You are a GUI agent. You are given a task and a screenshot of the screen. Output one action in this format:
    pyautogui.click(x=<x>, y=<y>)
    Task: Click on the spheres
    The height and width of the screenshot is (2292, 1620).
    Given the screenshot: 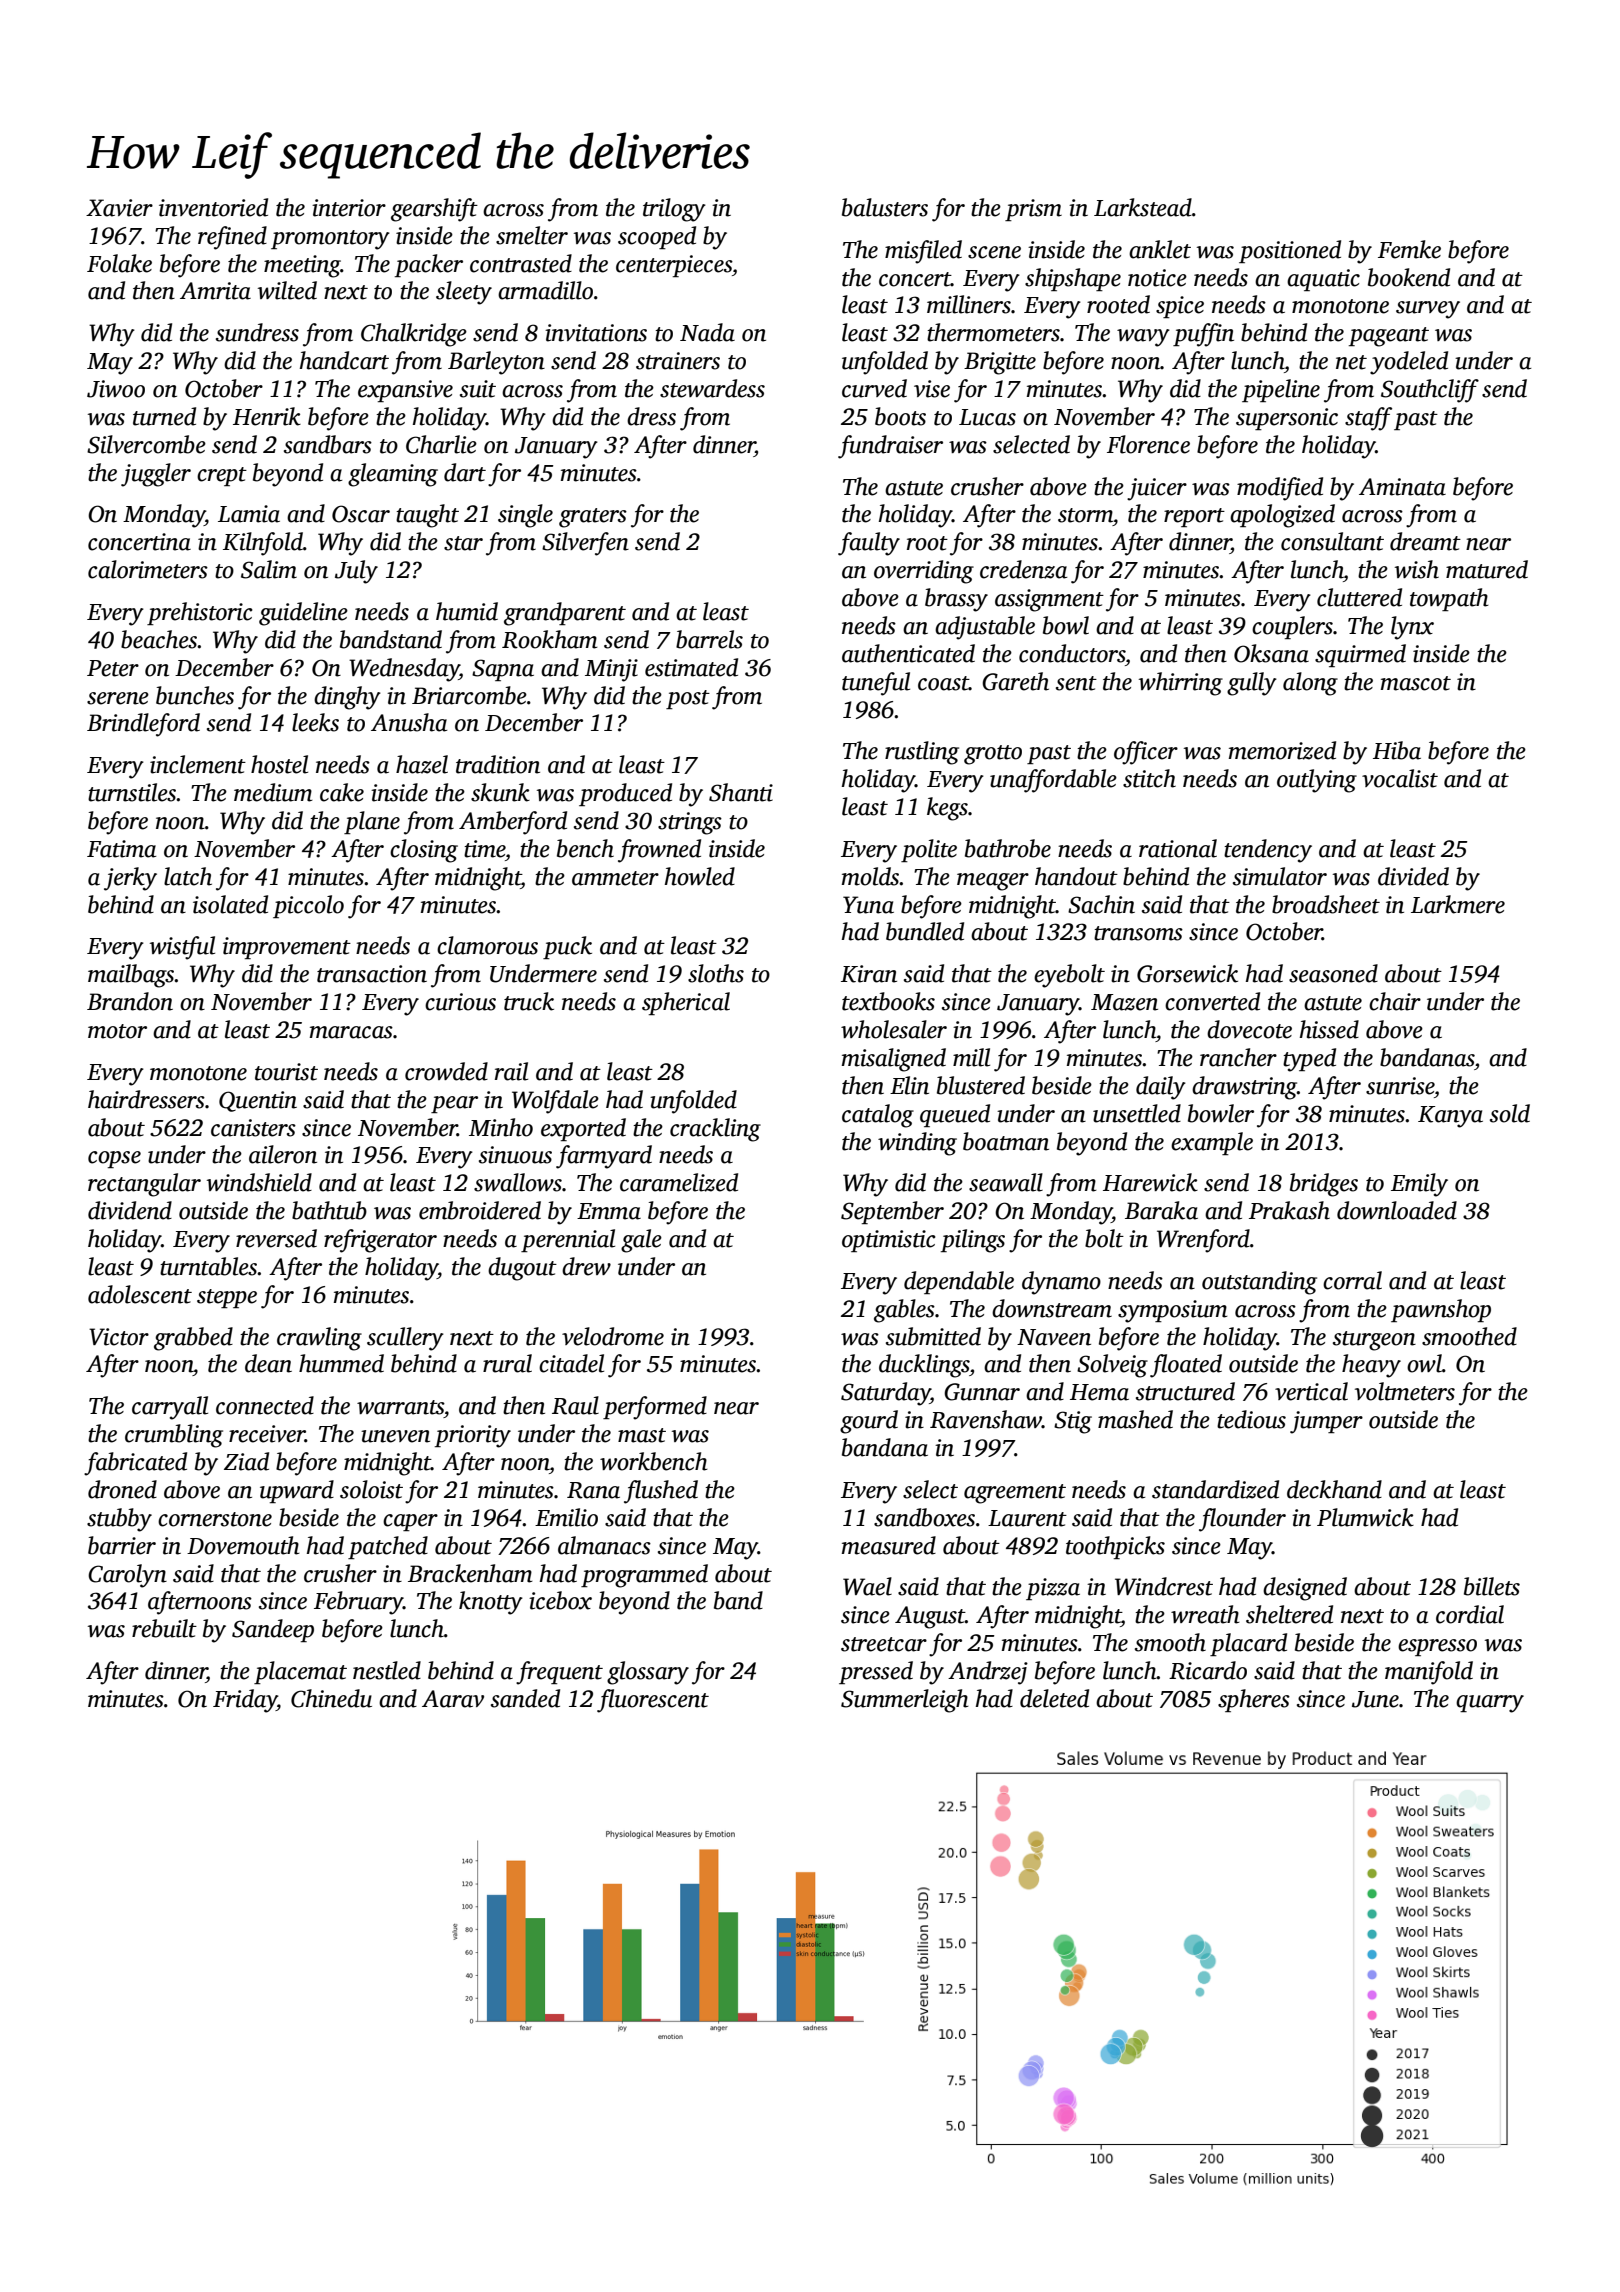 What is the action you would take?
    pyautogui.click(x=1254, y=1700)
